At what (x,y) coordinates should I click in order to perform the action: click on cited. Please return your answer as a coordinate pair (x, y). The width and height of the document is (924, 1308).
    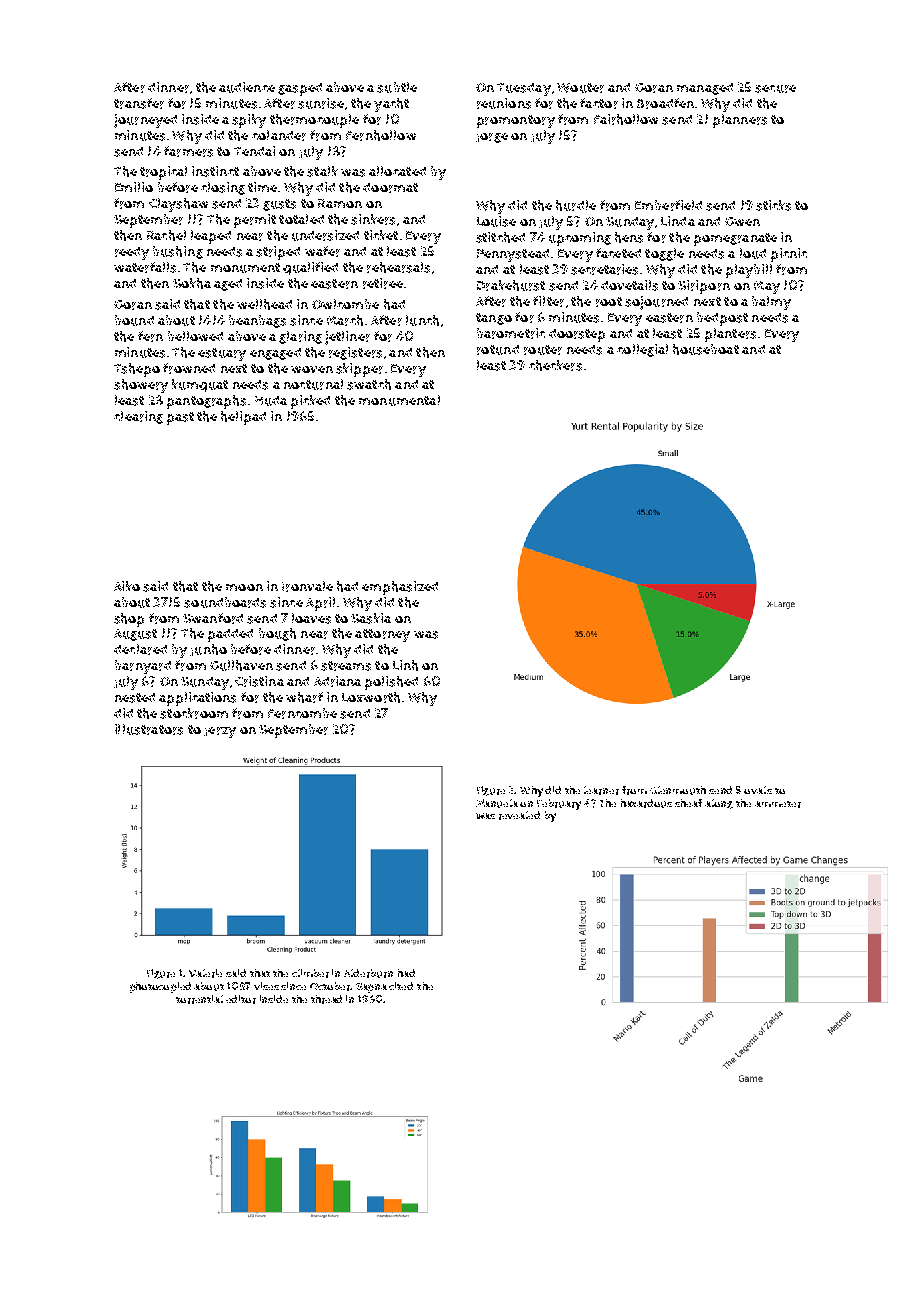
    Looking at the image, I should click on (401, 986).
